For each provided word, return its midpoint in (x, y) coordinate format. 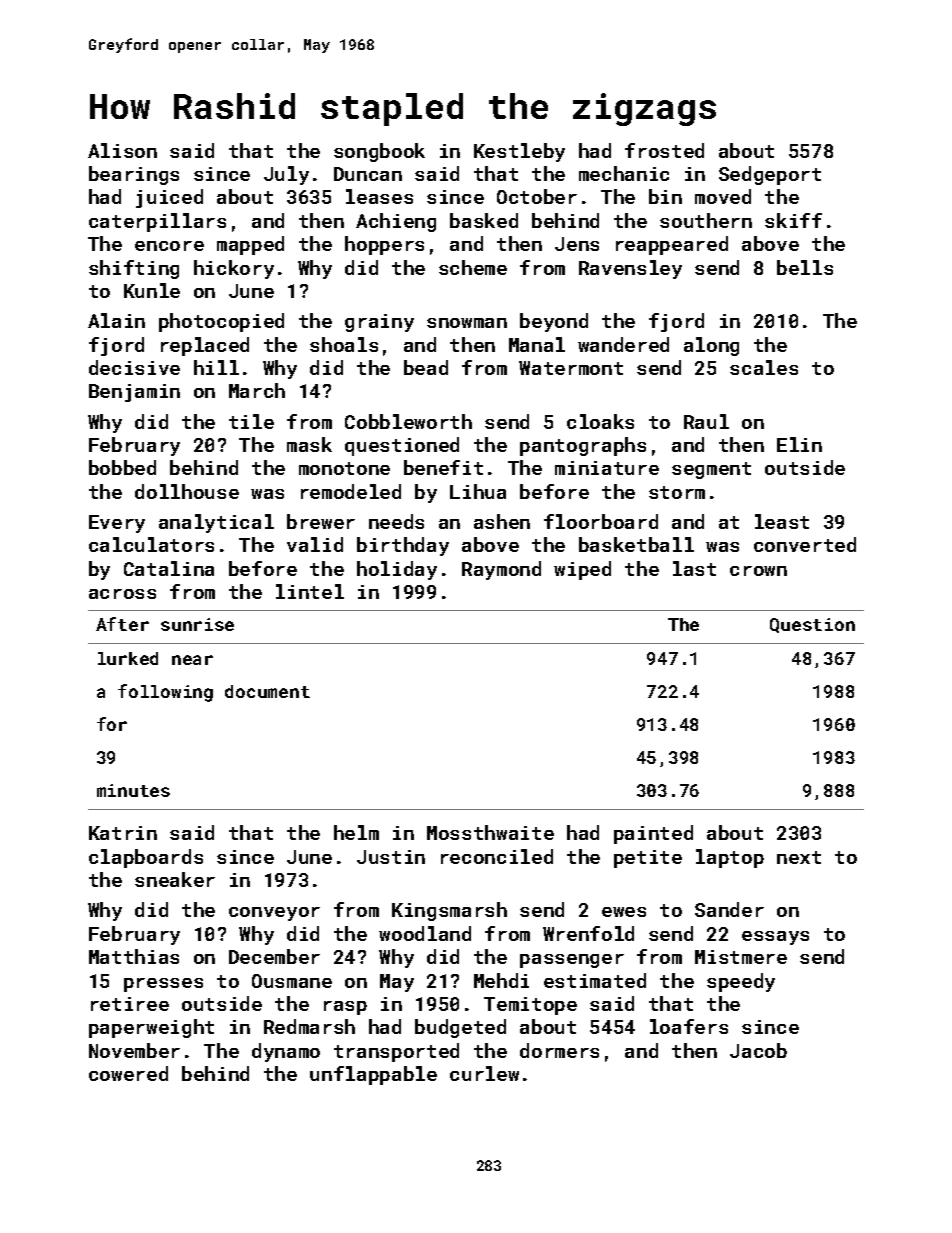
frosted (664, 150)
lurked (128, 658)
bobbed (122, 467)
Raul (706, 421)
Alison (122, 150)
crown (758, 571)
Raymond (501, 570)
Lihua (478, 491)
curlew (484, 1073)
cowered (128, 1073)
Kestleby (519, 152)
